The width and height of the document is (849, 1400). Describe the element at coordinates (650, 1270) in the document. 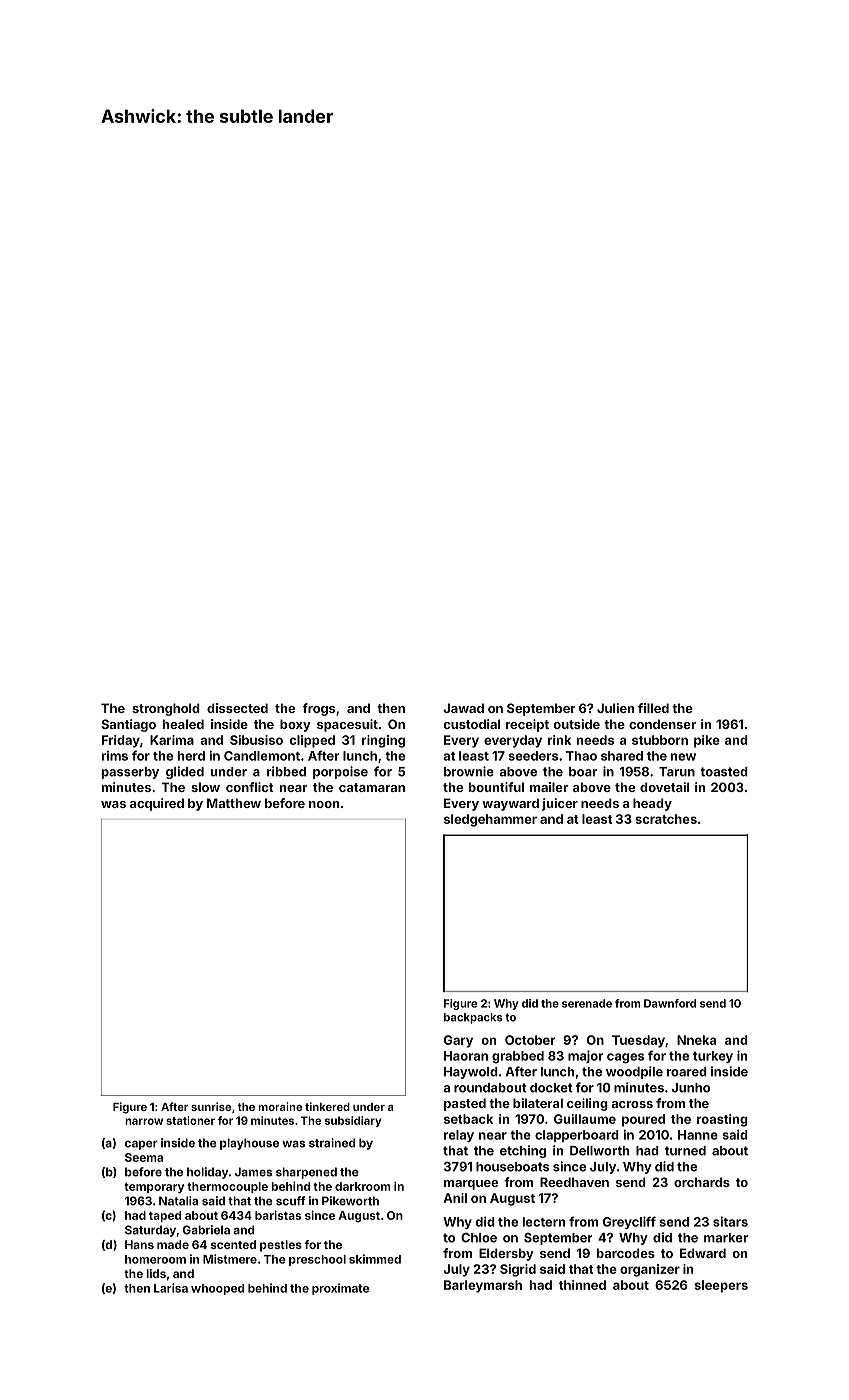

I see `organizer` at that location.
